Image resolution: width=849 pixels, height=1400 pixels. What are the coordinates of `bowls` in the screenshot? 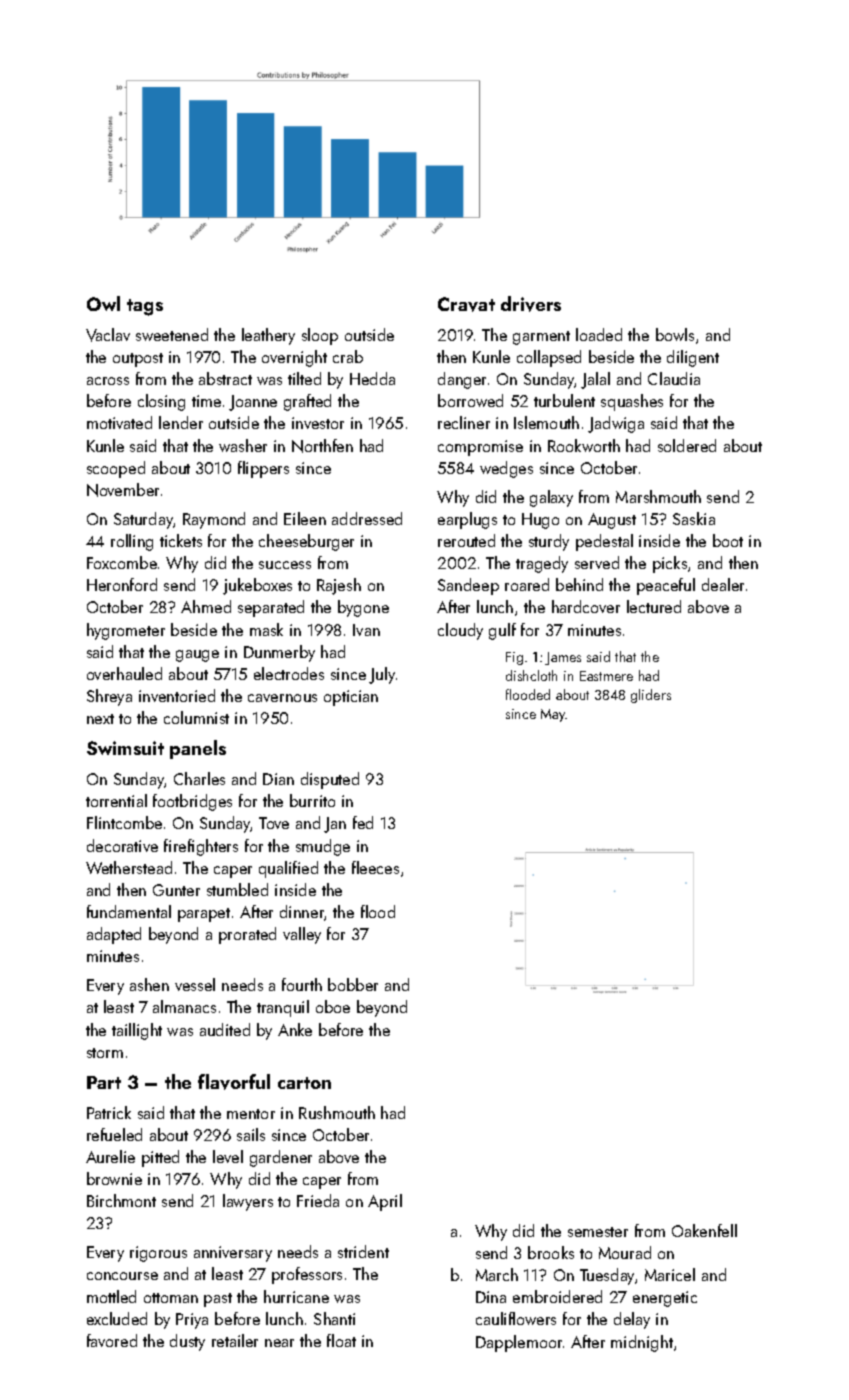 It's located at (675, 334).
